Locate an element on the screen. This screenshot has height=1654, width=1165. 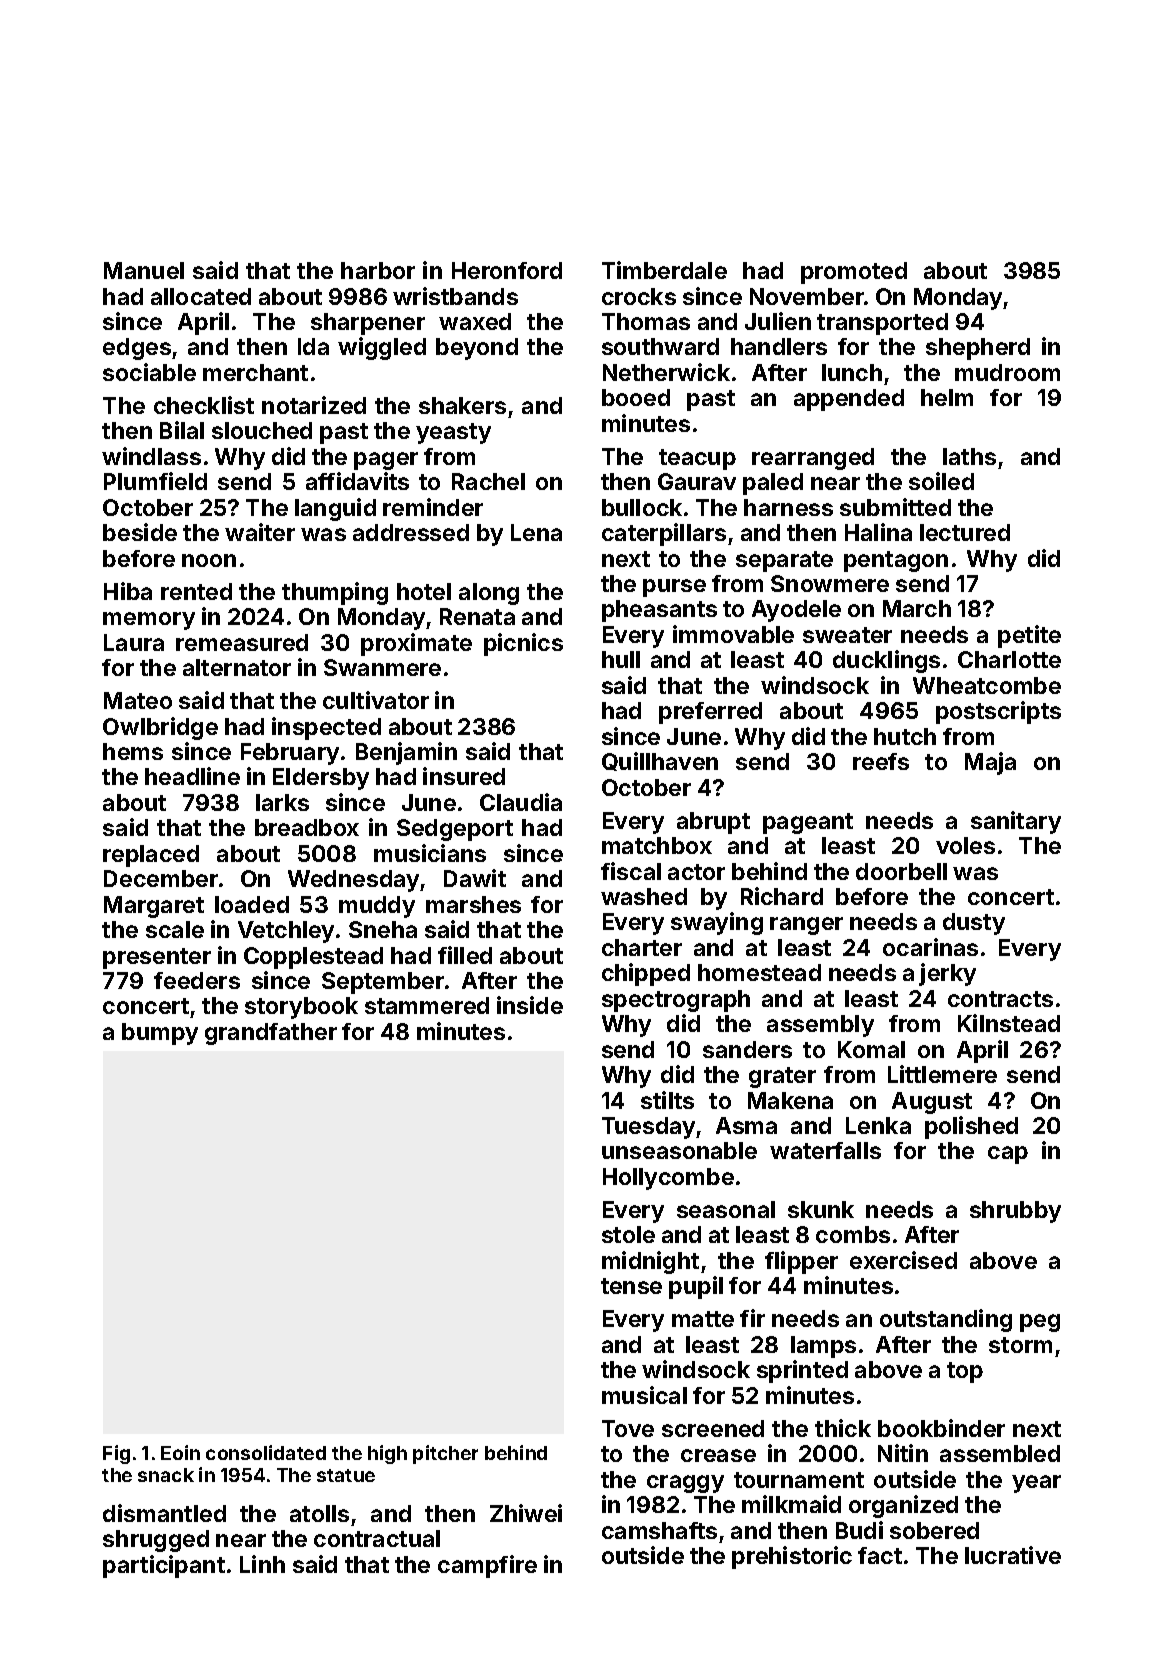
pageant is located at coordinates (808, 823).
